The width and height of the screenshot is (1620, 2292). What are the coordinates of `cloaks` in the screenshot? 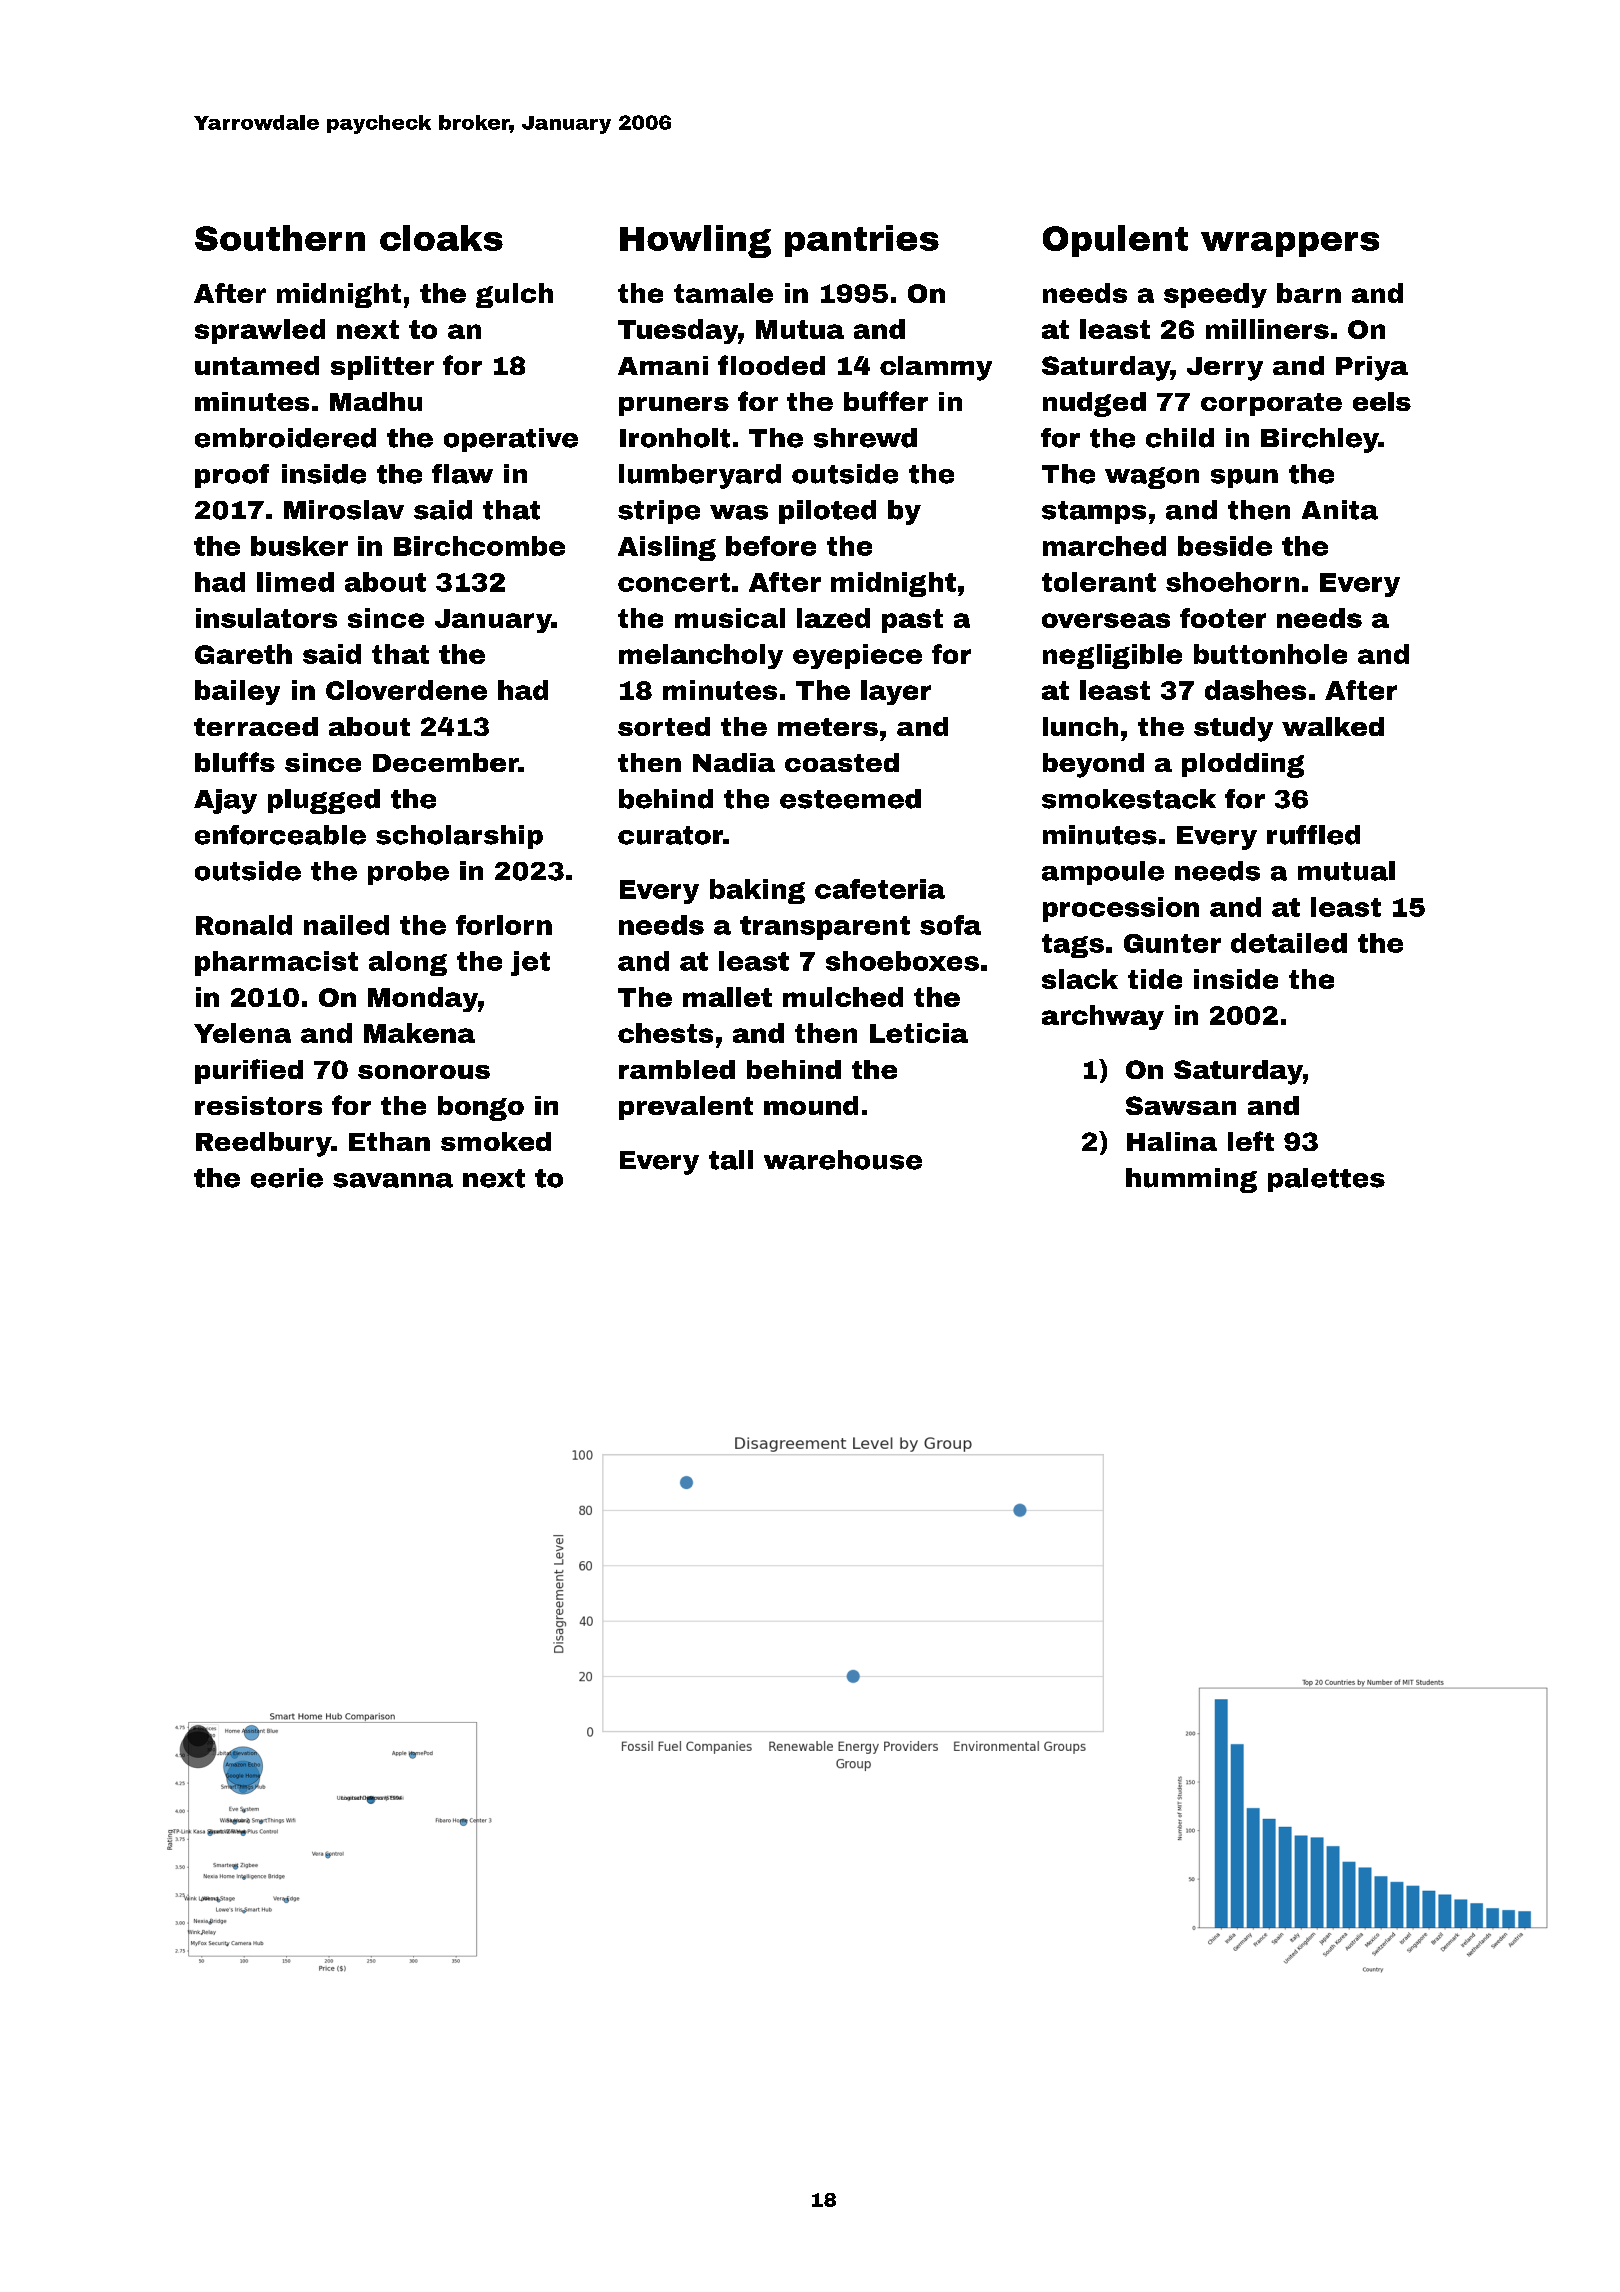 It's located at (441, 238).
